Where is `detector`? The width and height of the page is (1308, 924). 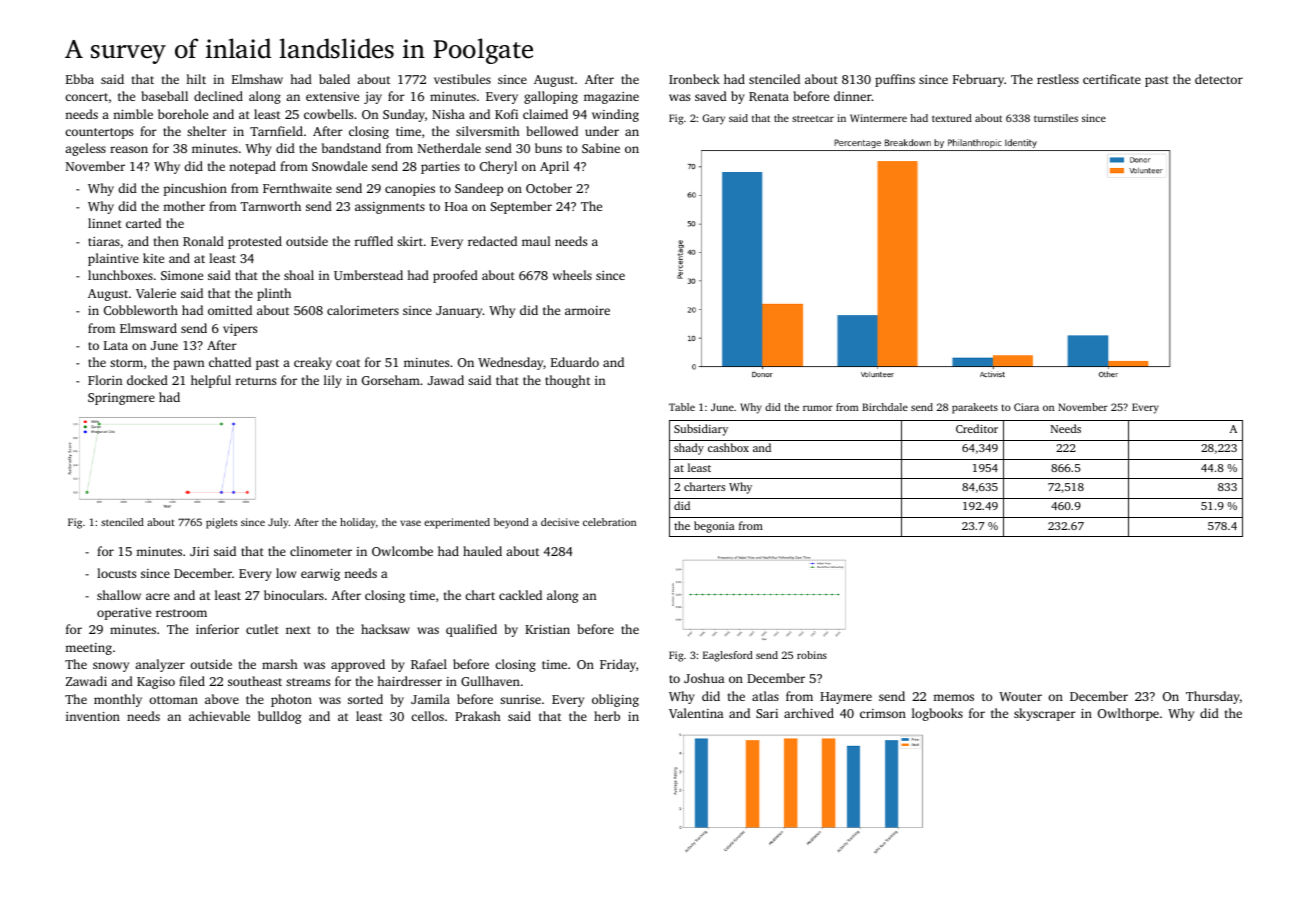 detector is located at coordinates (1219, 79).
